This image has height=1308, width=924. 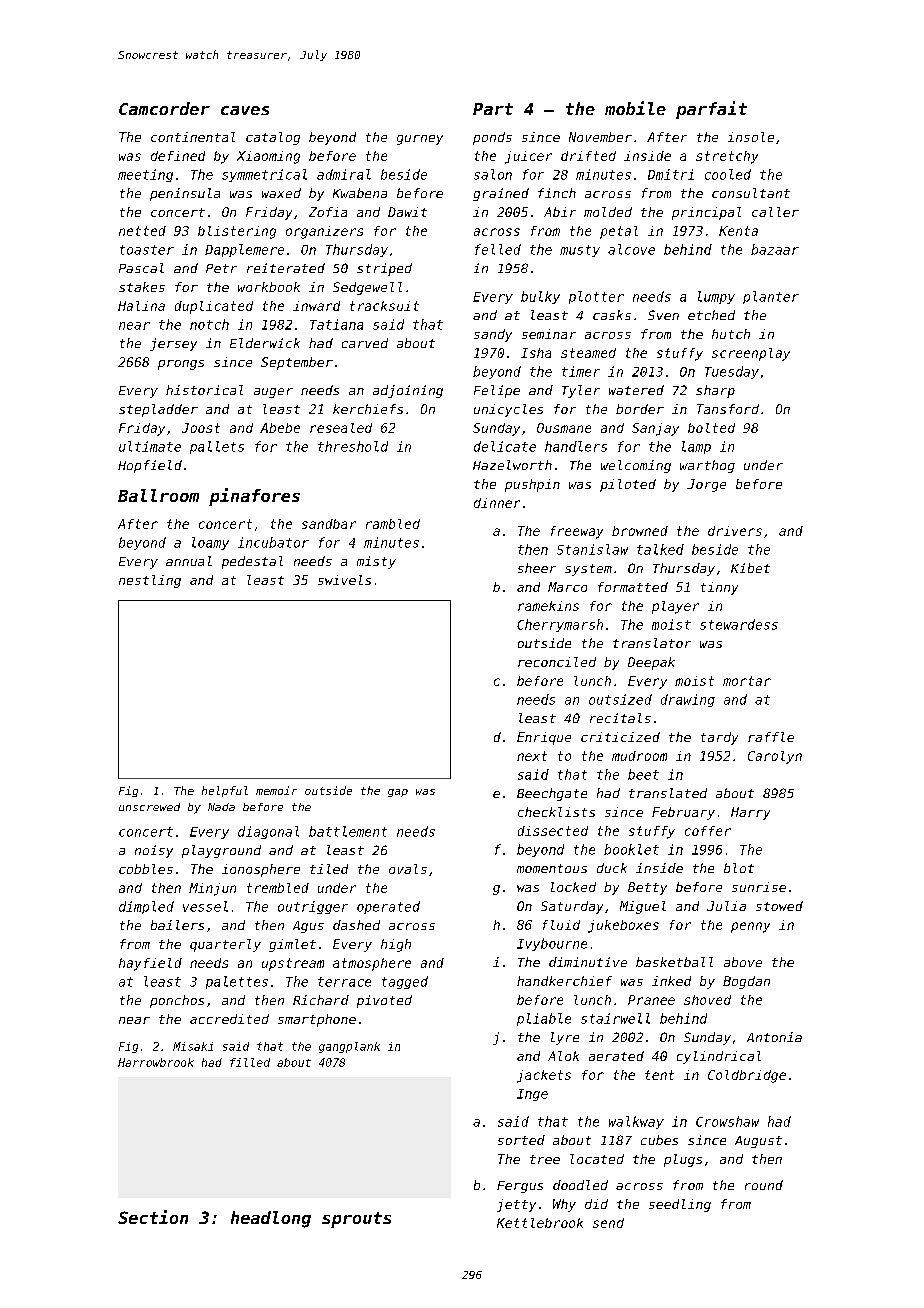 What do you see at coordinates (750, 813) in the image?
I see `Harry` at bounding box center [750, 813].
